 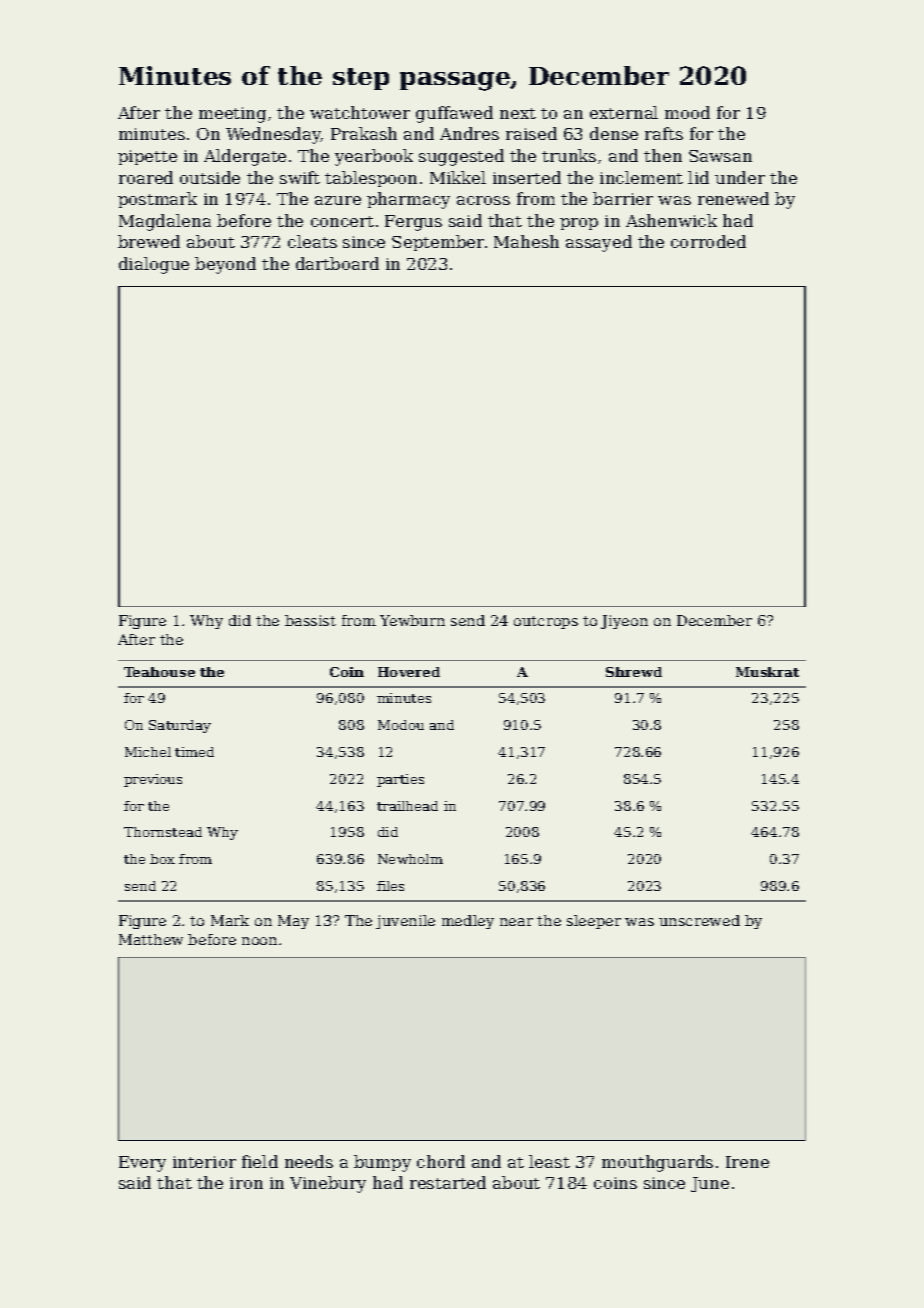 What do you see at coordinates (142, 1164) in the screenshot?
I see `Every` at bounding box center [142, 1164].
